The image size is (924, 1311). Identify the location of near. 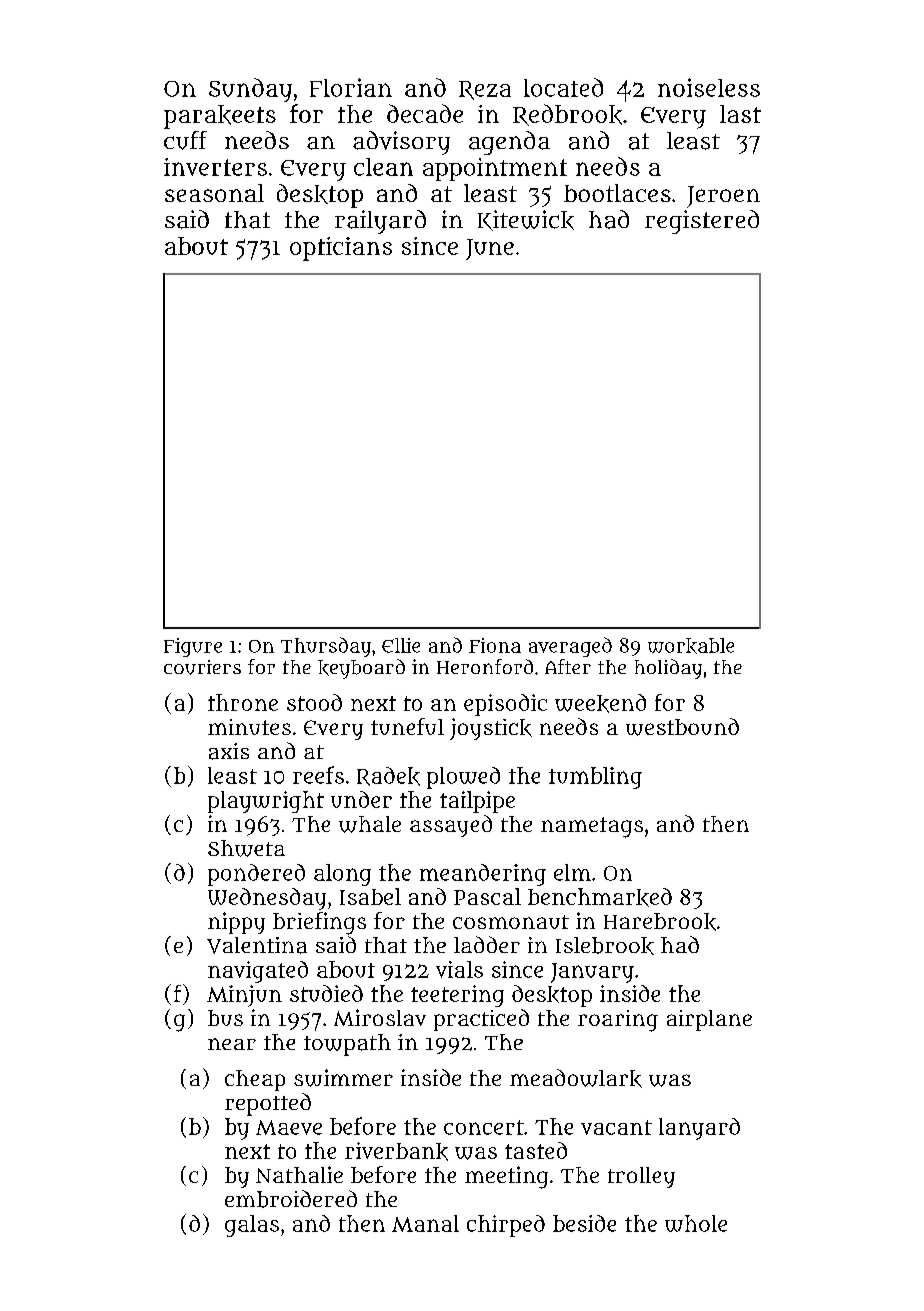
(232, 1044).
